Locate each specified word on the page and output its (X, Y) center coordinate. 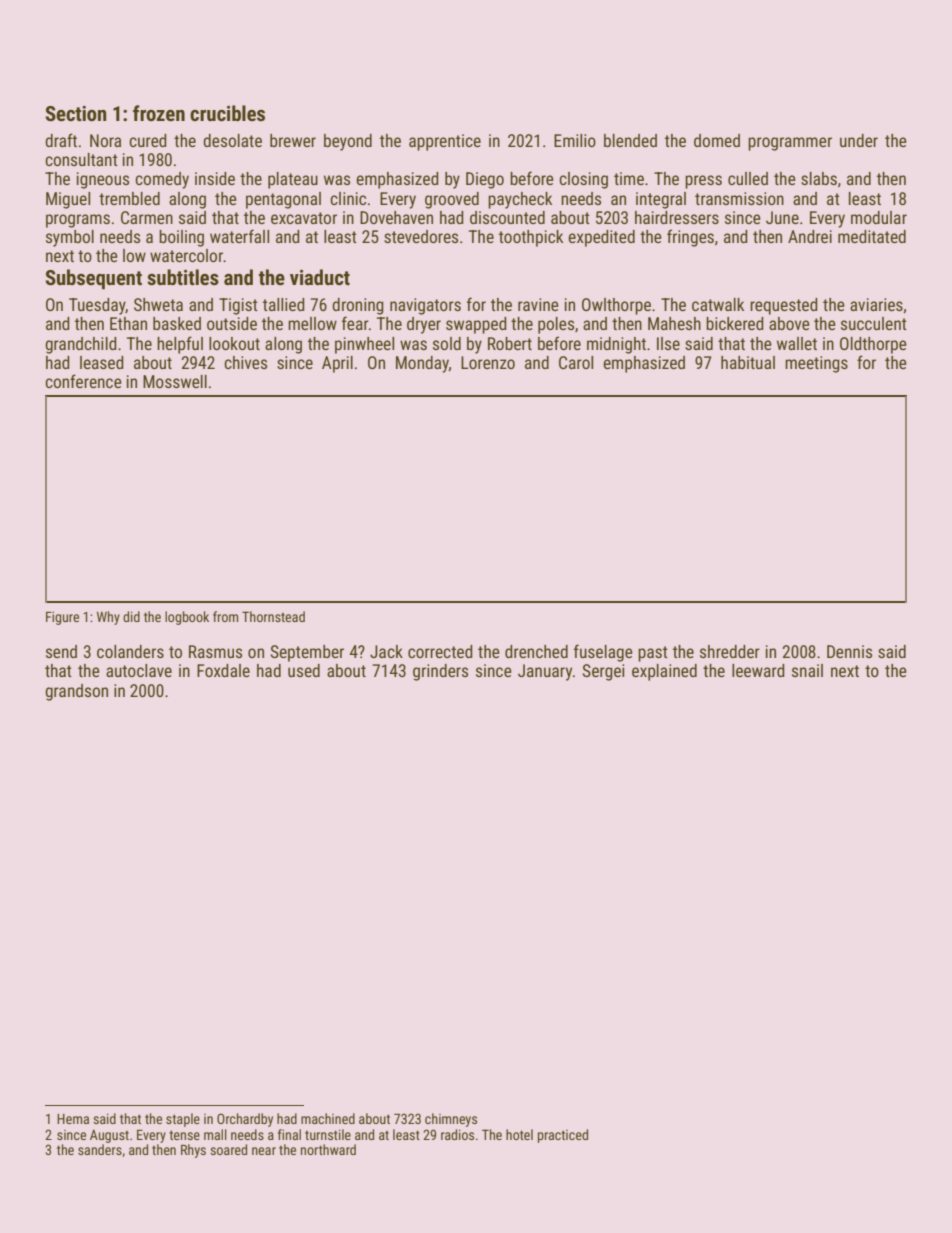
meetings (816, 364)
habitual (748, 362)
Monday (422, 364)
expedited (601, 238)
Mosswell (175, 381)
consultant (81, 159)
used (304, 670)
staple (183, 1120)
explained (664, 672)
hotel (519, 1134)
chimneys (451, 1120)
